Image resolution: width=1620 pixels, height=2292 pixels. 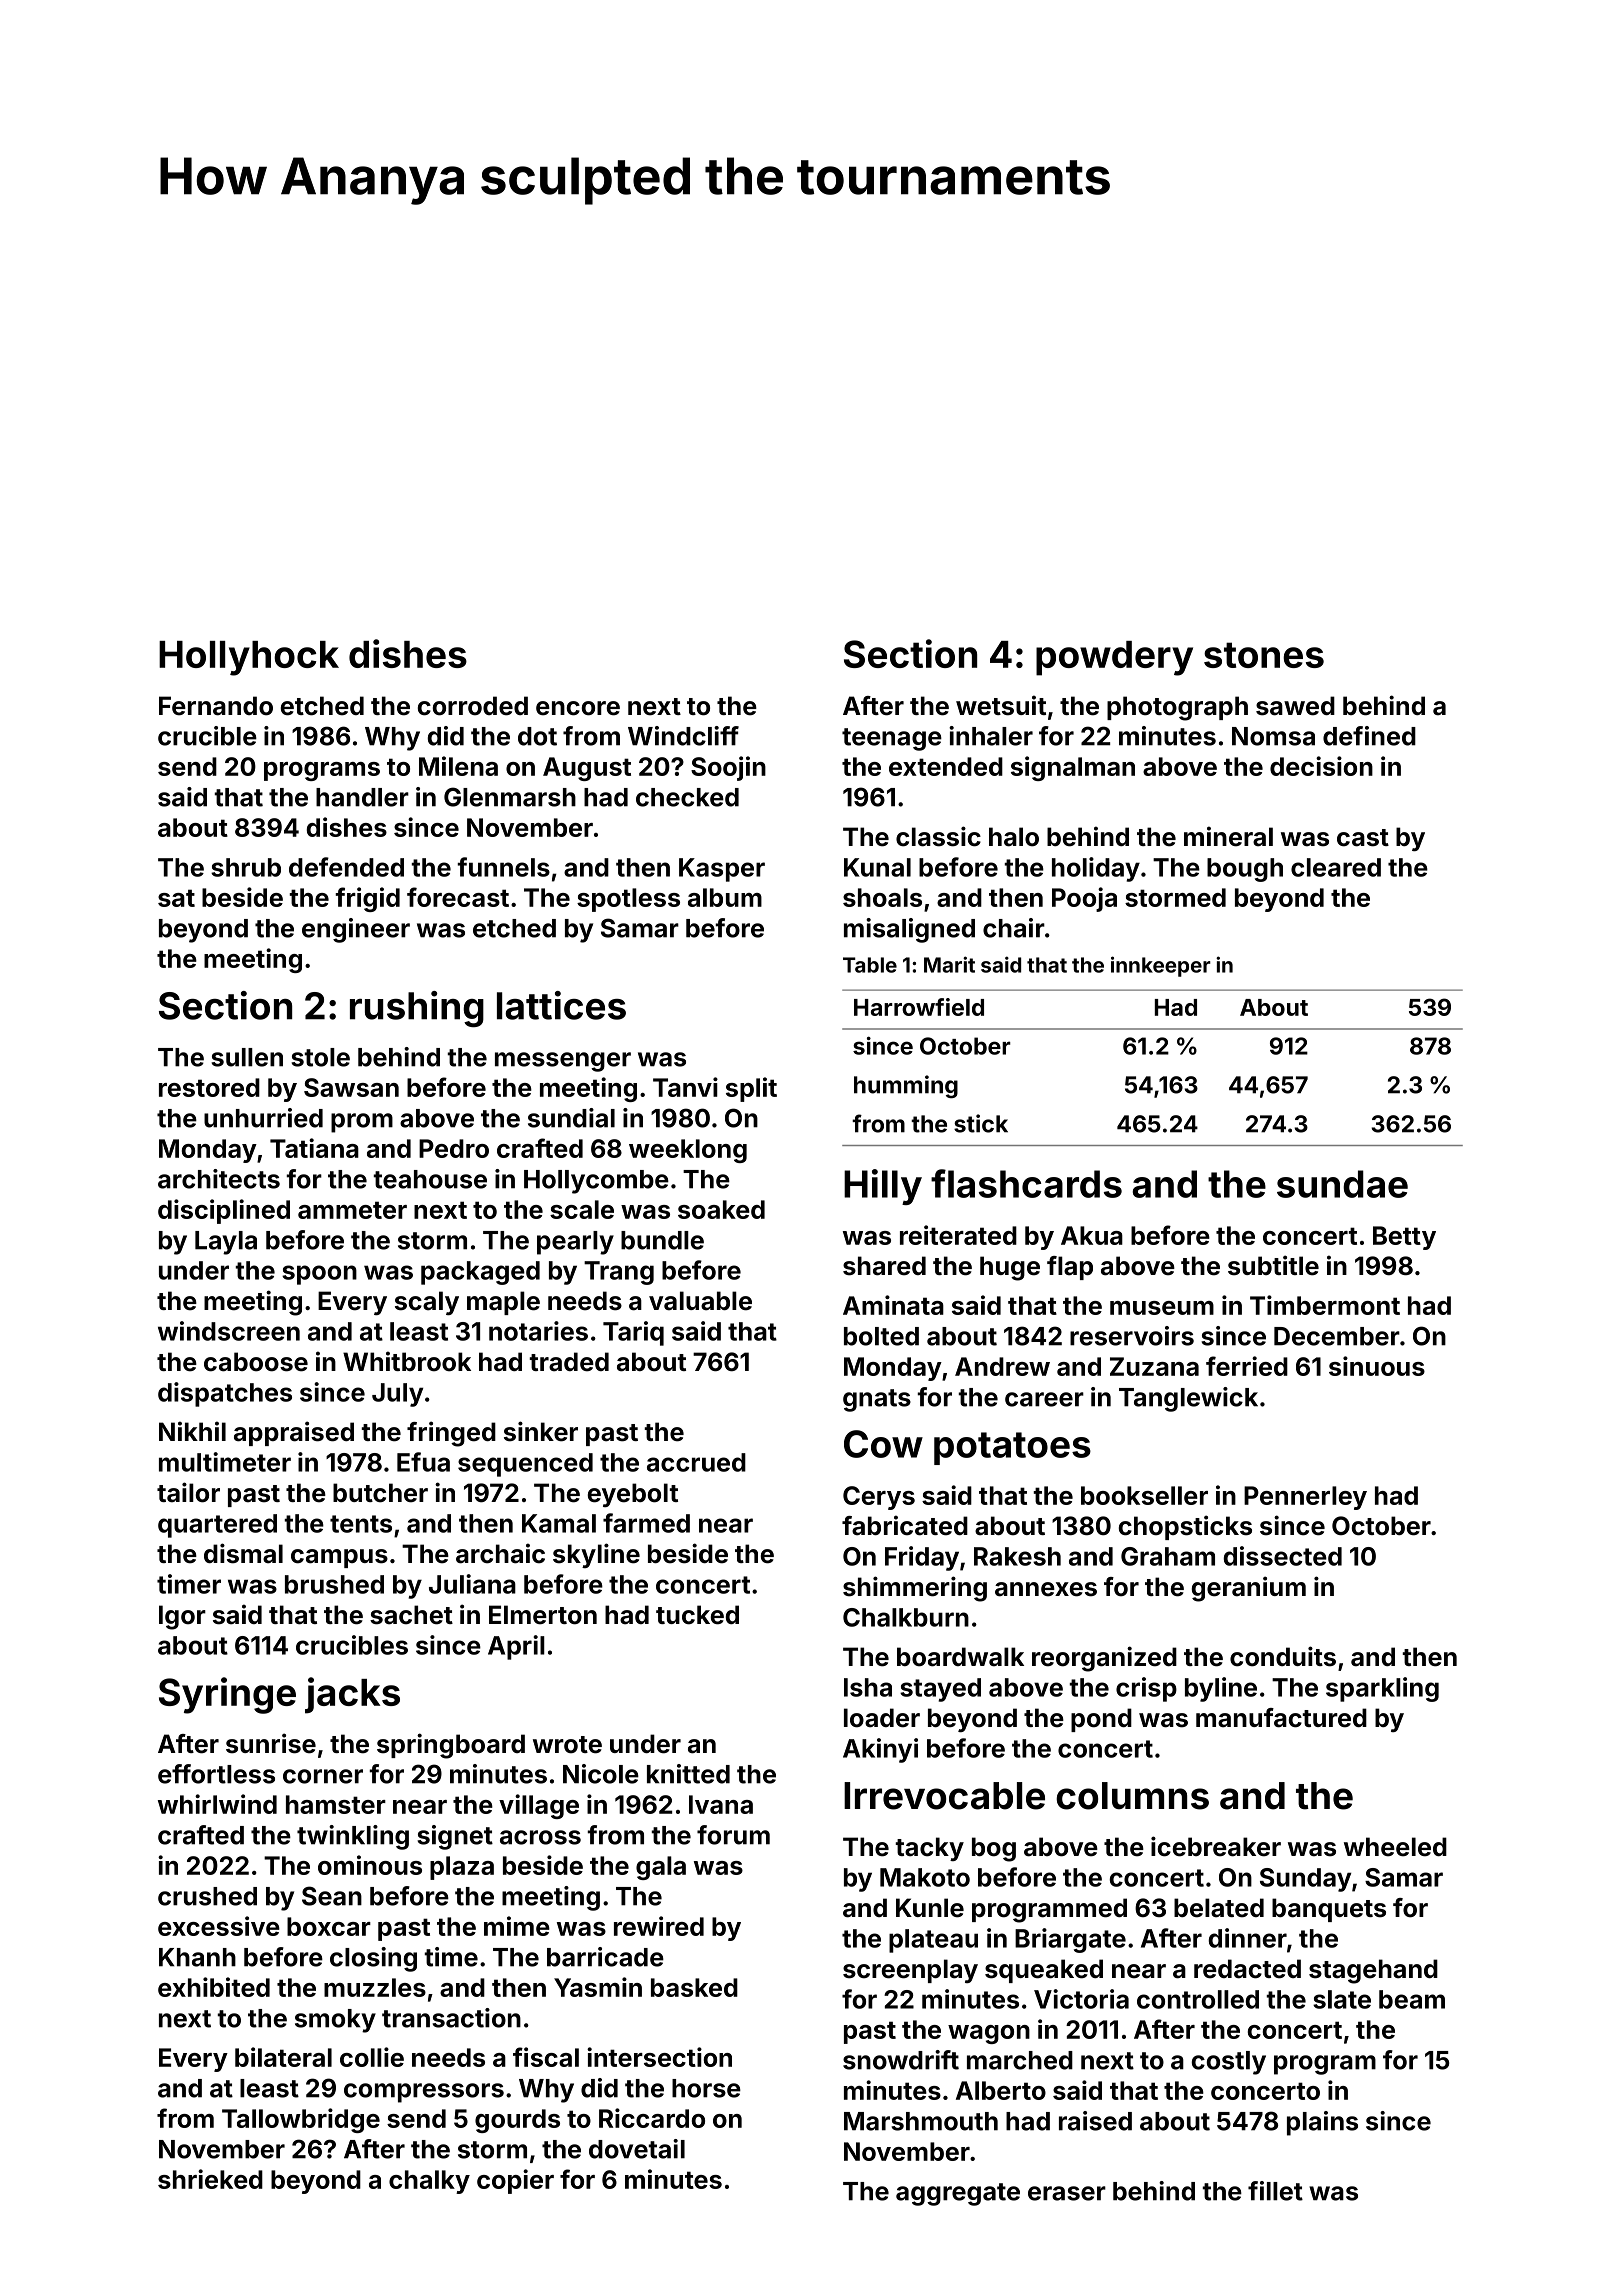 I want to click on rushing, so click(x=417, y=1009).
